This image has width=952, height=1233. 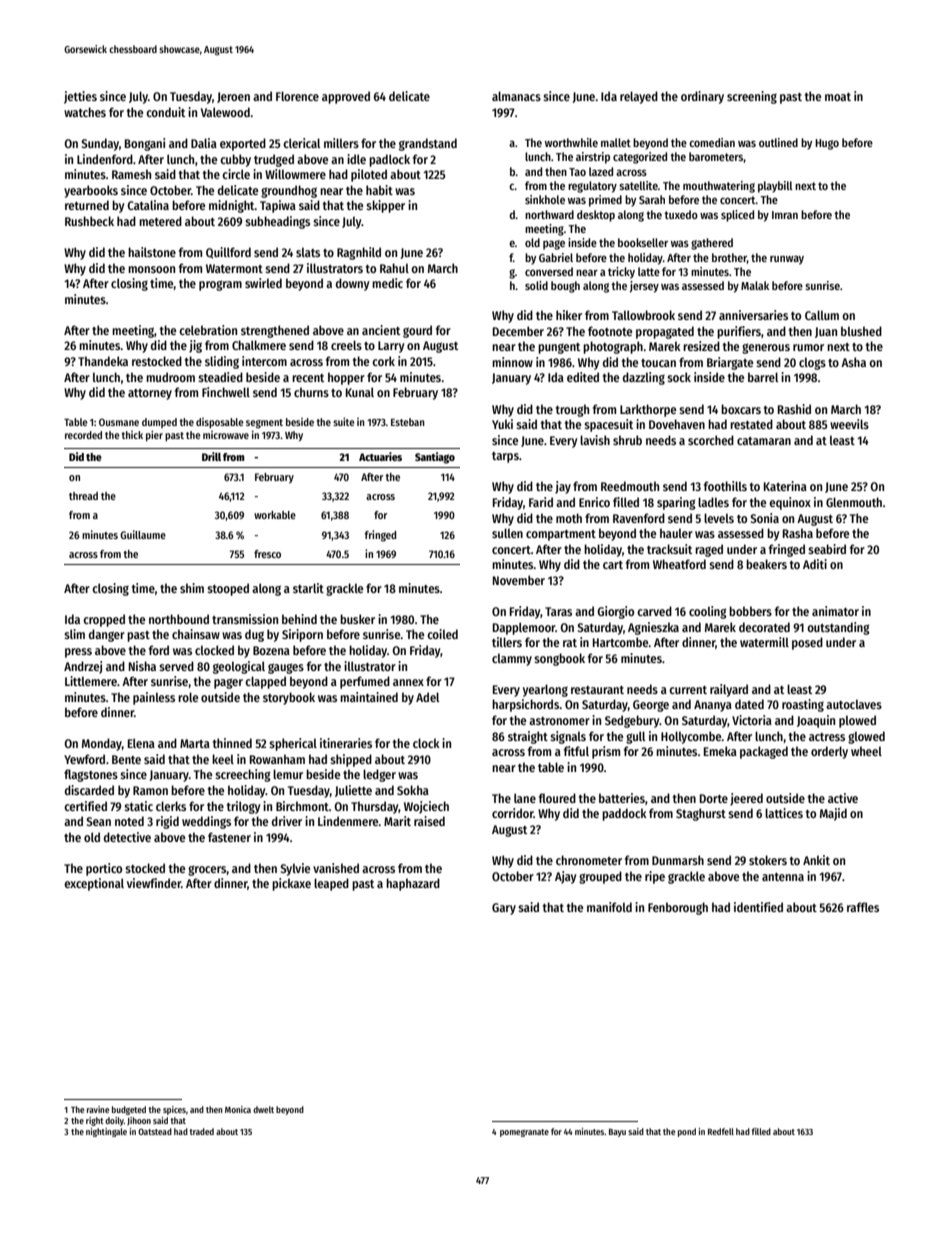 What do you see at coordinates (827, 144) in the image?
I see `Hugo` at bounding box center [827, 144].
